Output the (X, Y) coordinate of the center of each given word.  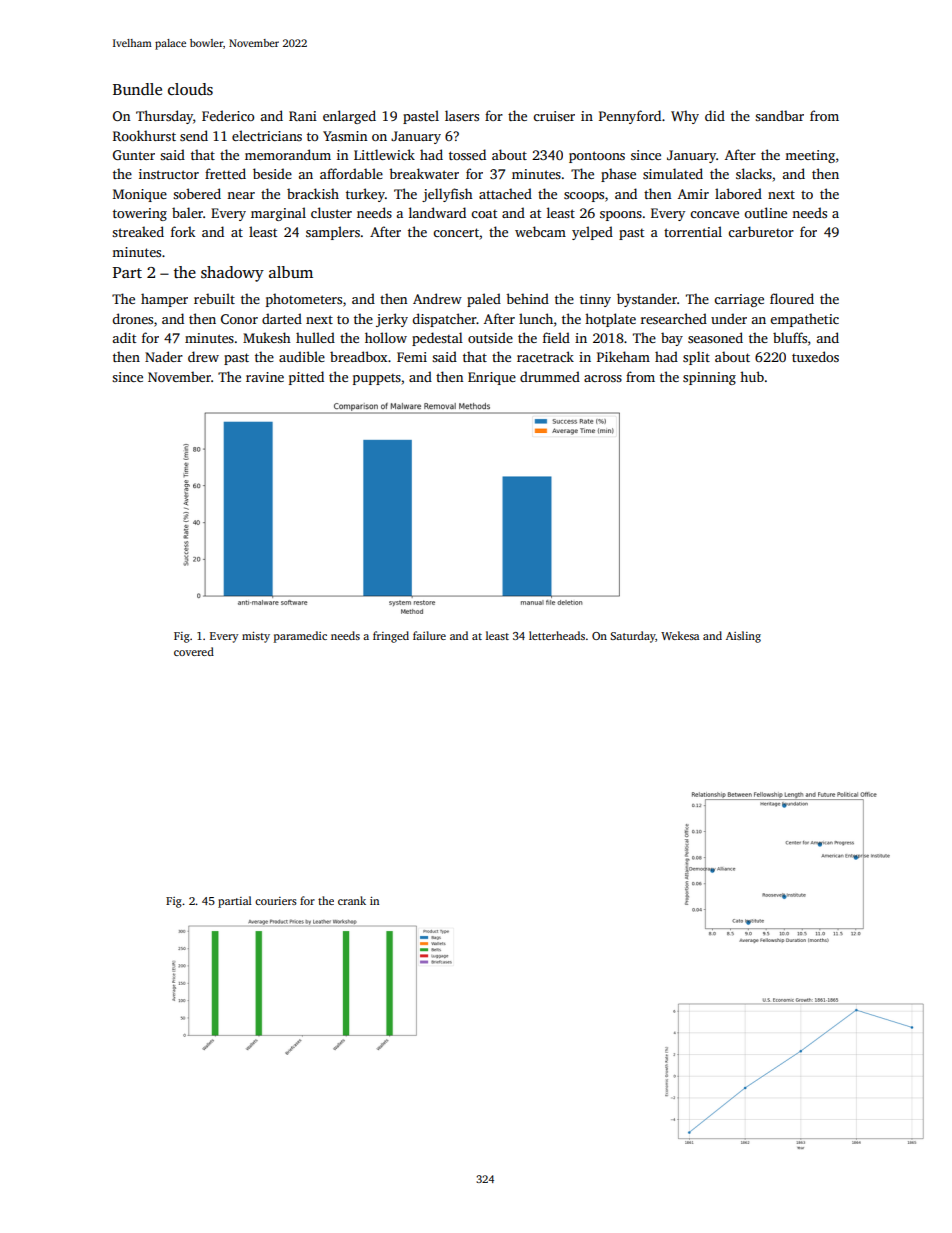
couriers (276, 901)
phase (618, 175)
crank (352, 900)
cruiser (554, 116)
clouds (190, 89)
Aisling (743, 637)
